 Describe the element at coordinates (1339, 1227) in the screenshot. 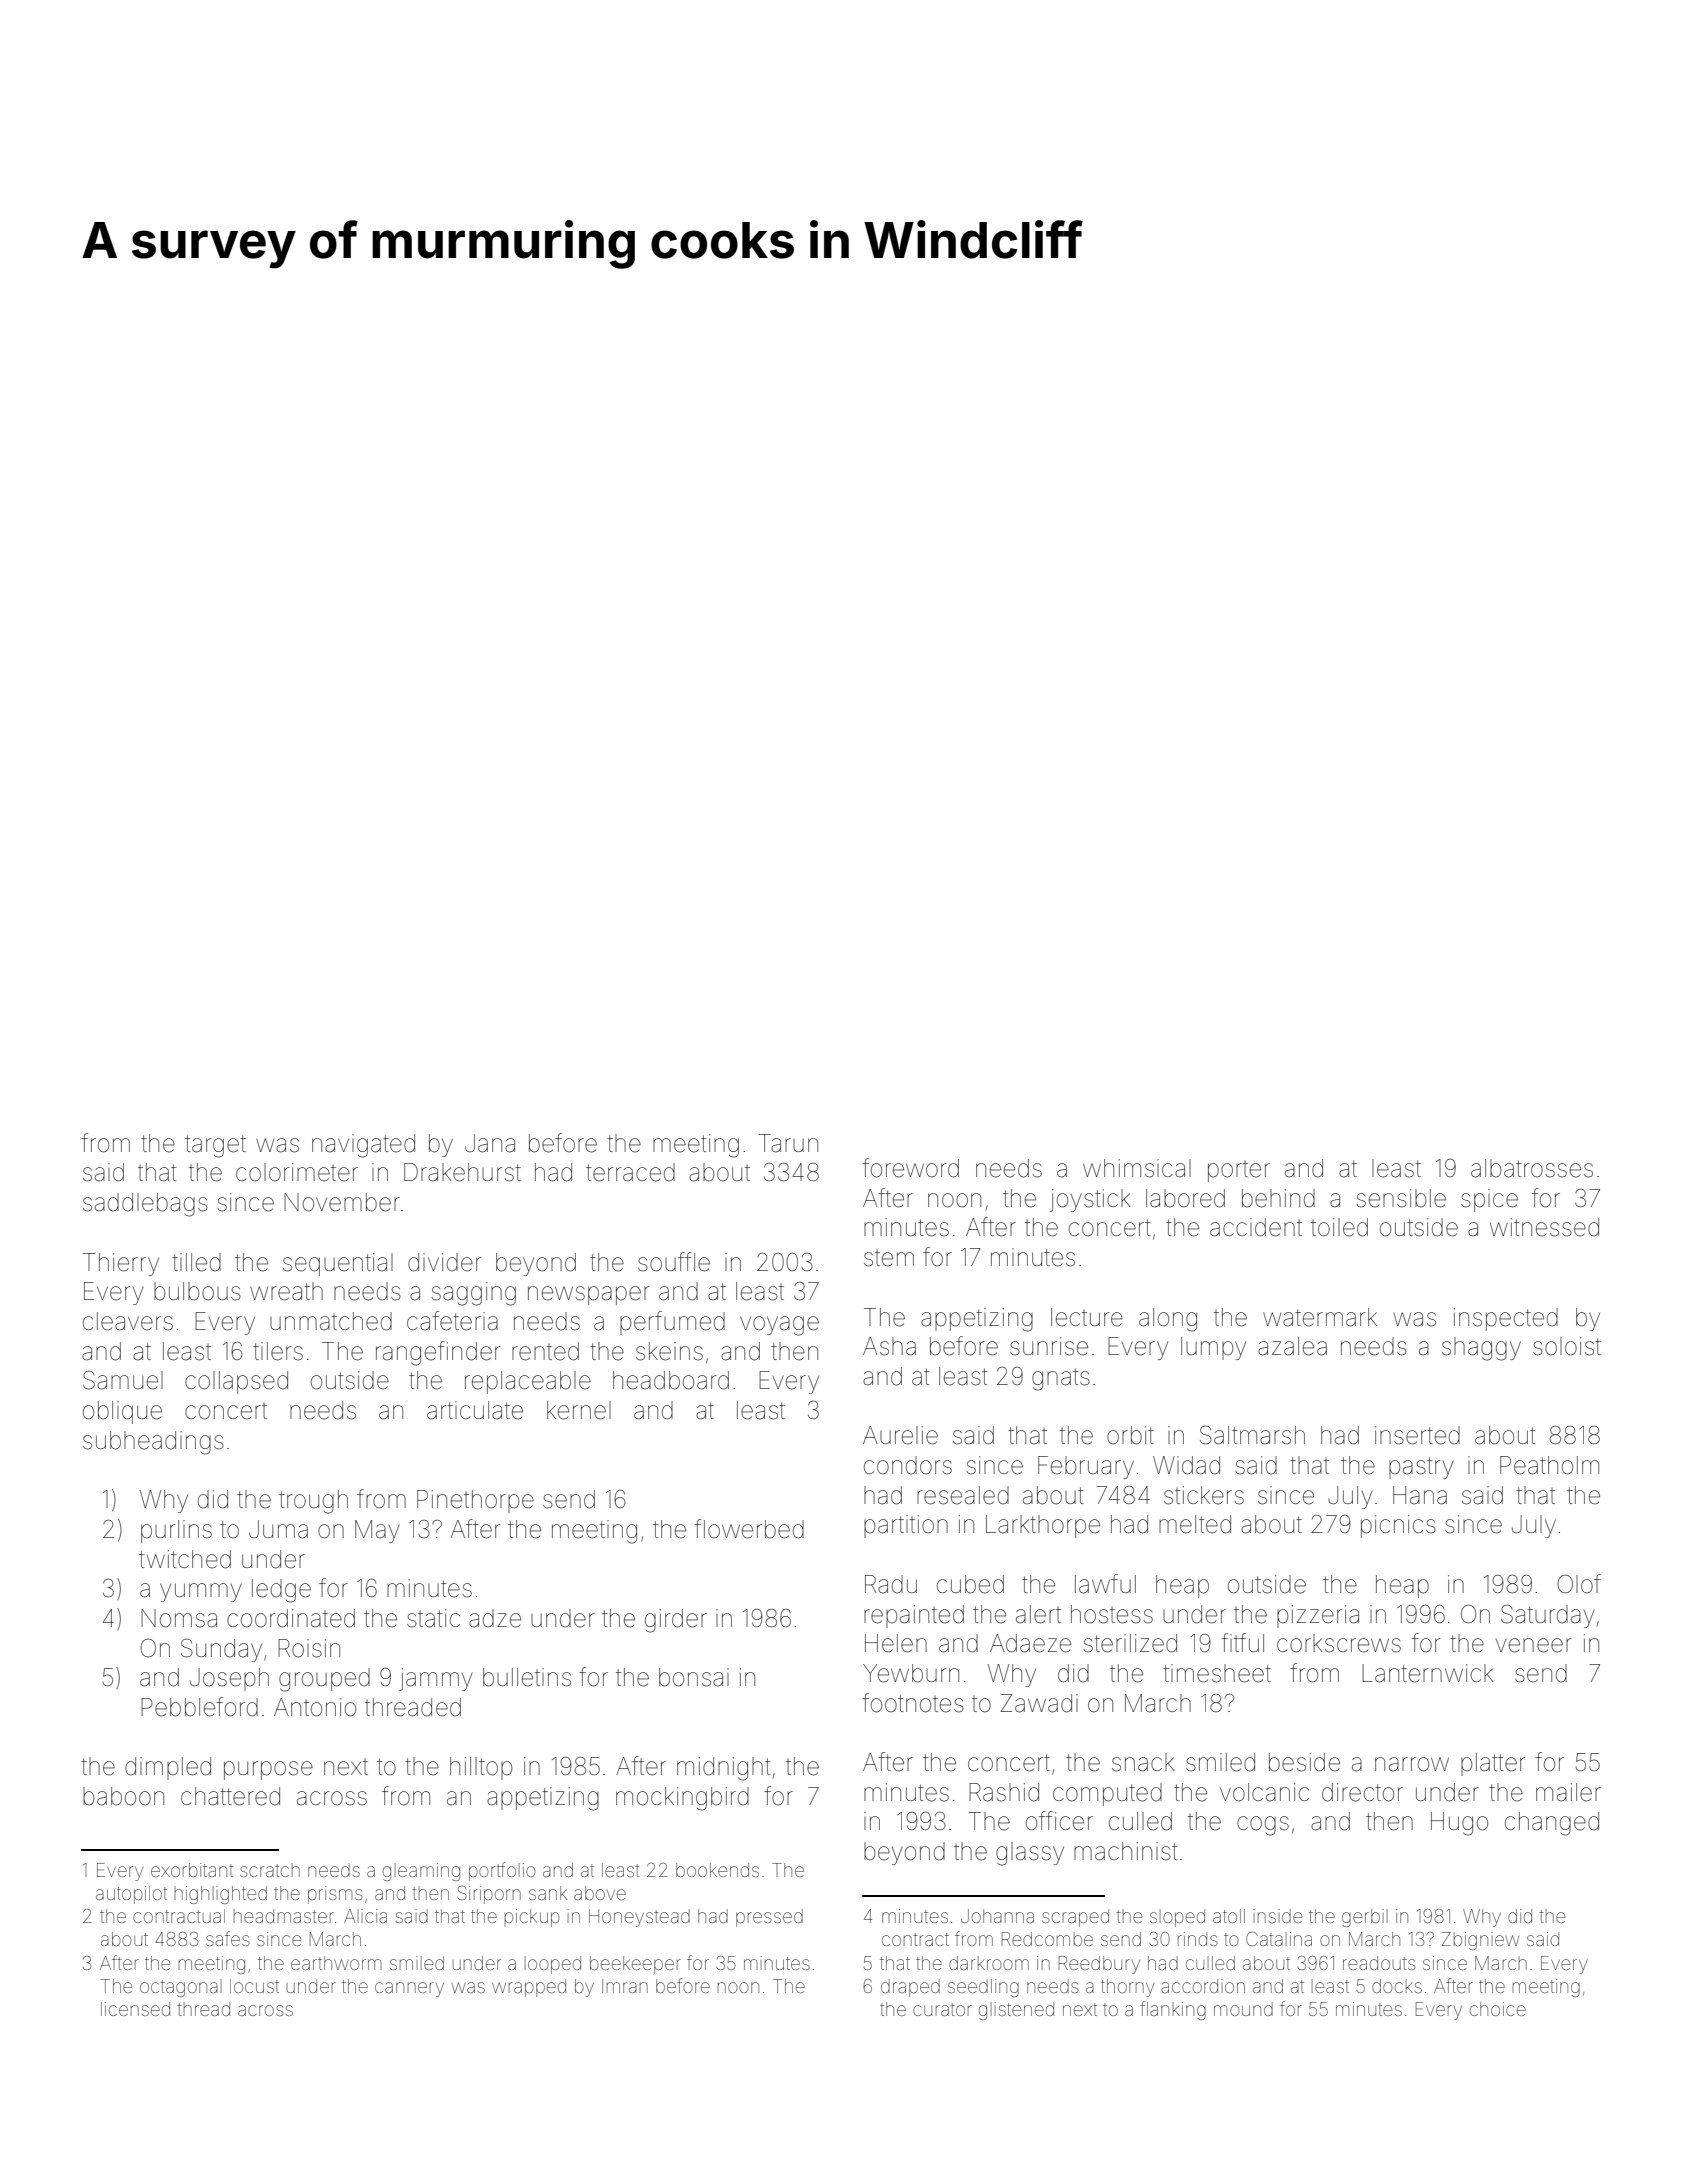

I see `toiled` at that location.
